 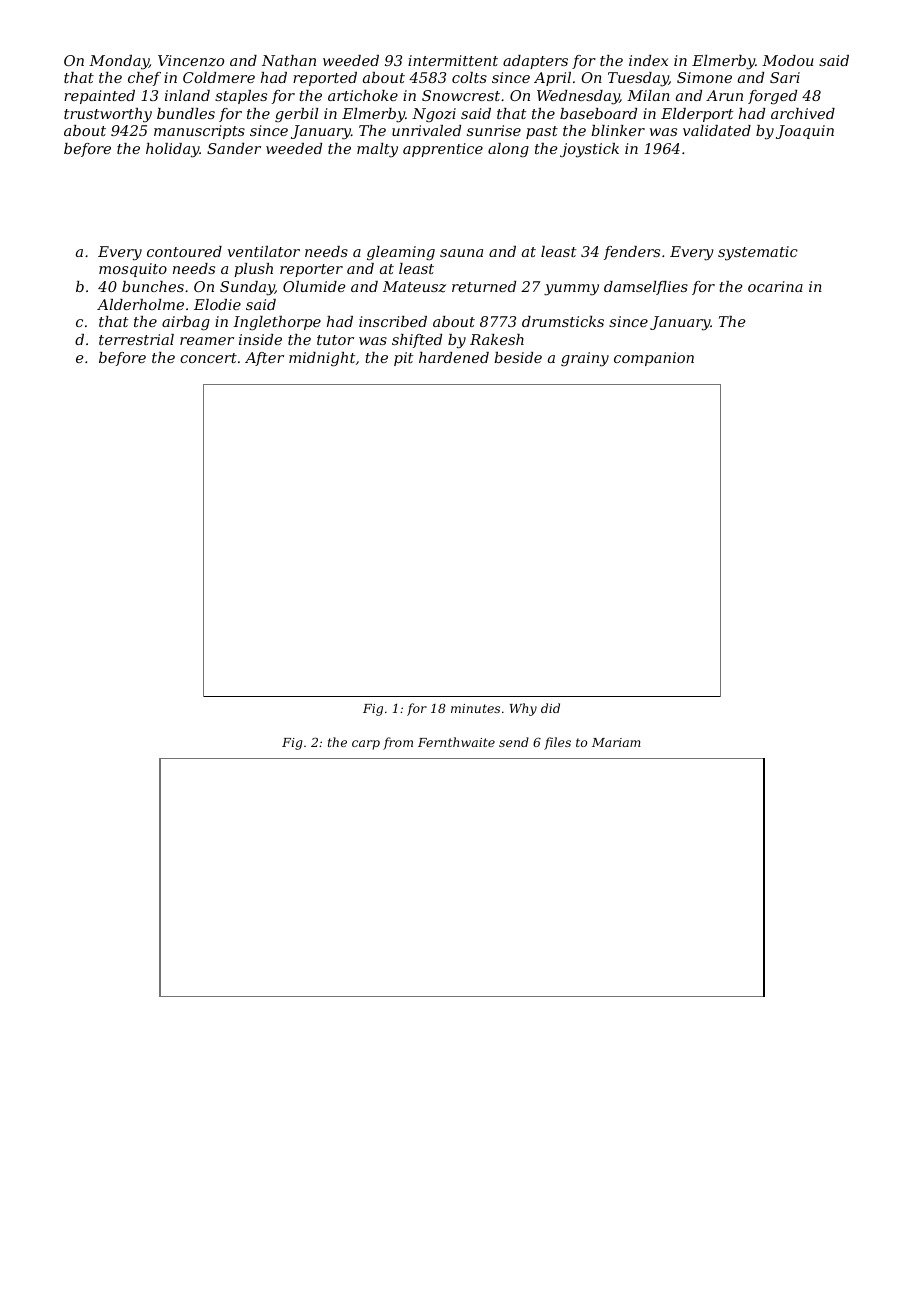 I want to click on past, so click(x=542, y=132).
